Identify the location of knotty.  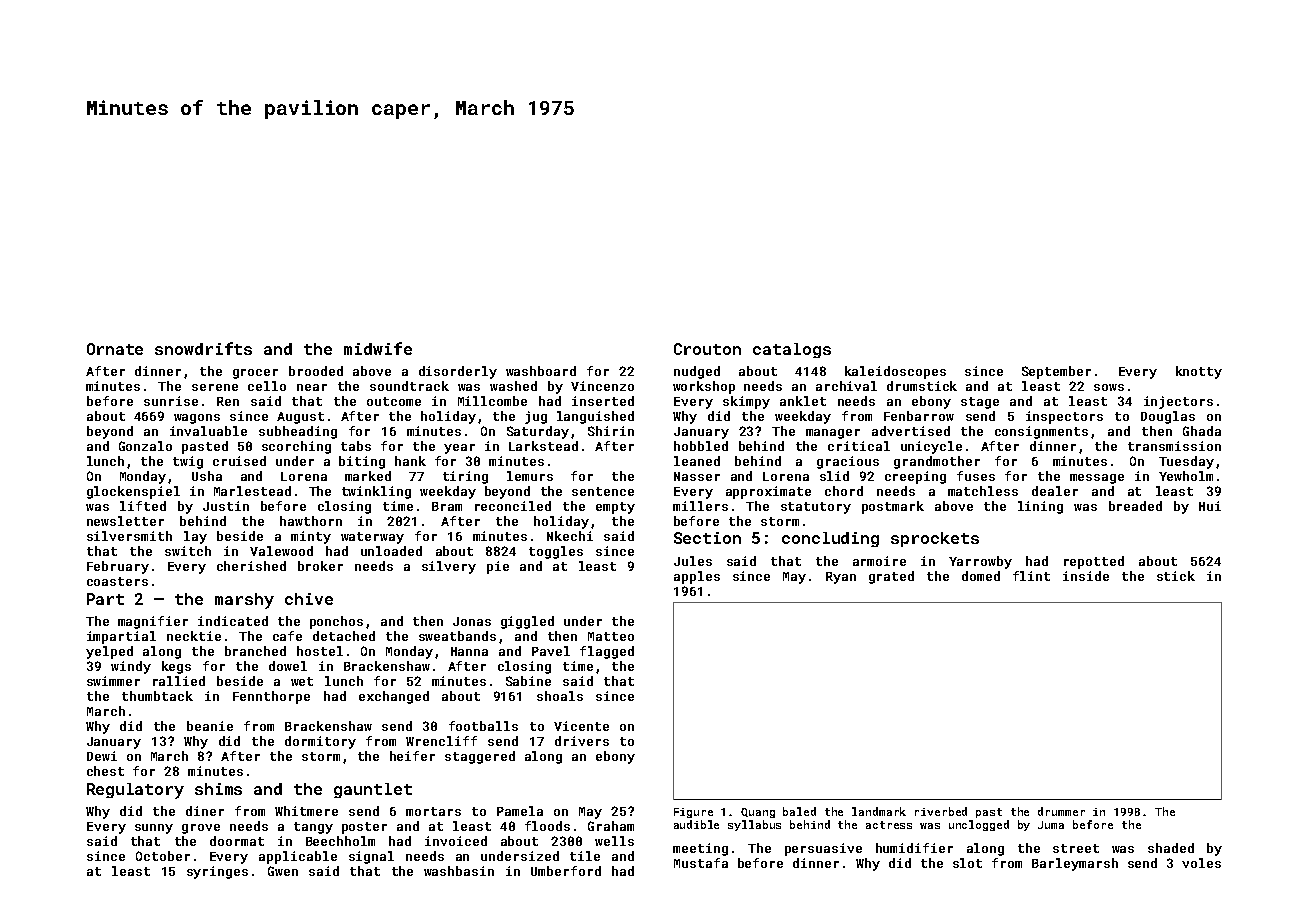
(1199, 372).
